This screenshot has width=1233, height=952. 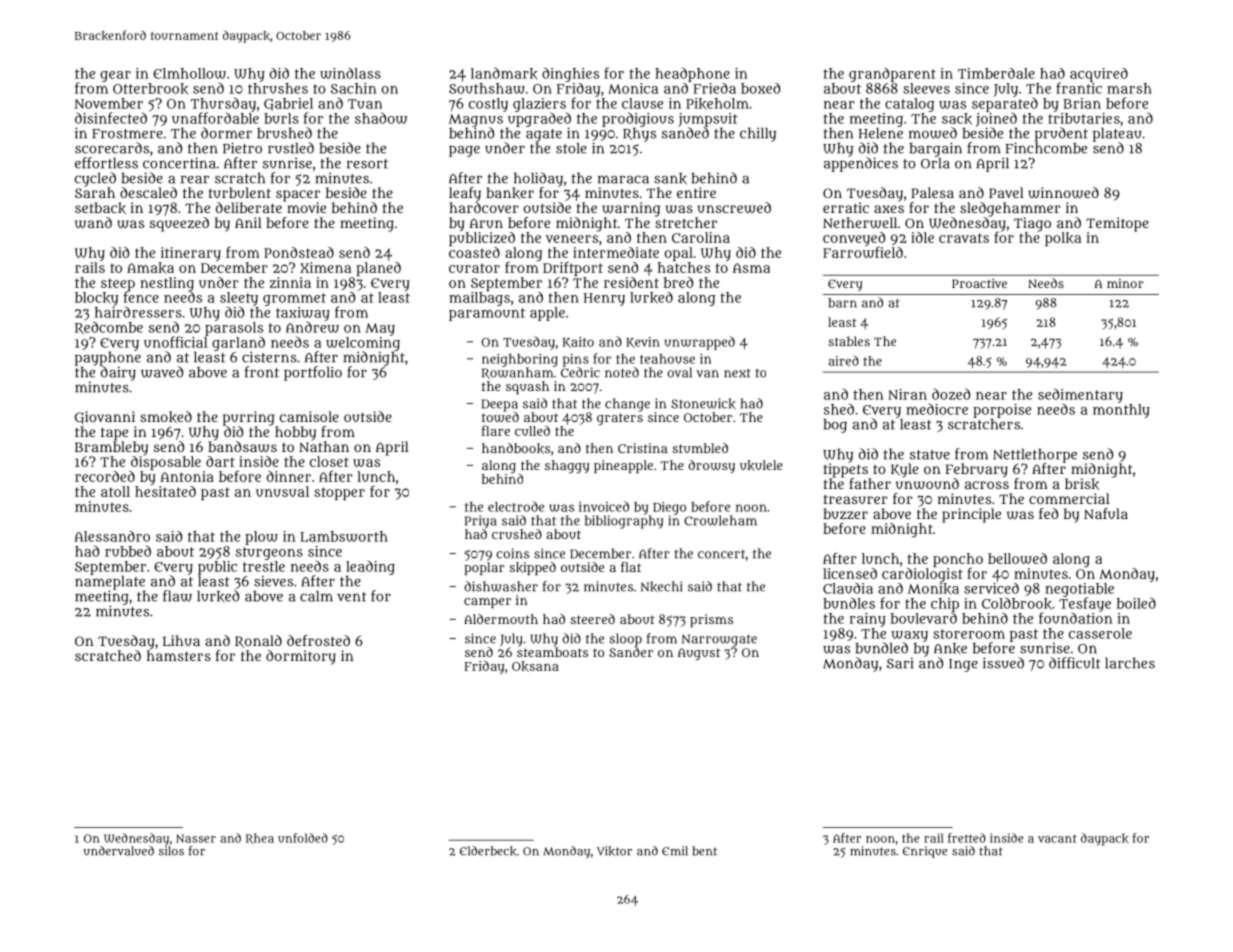 I want to click on unfolded, so click(x=303, y=838).
